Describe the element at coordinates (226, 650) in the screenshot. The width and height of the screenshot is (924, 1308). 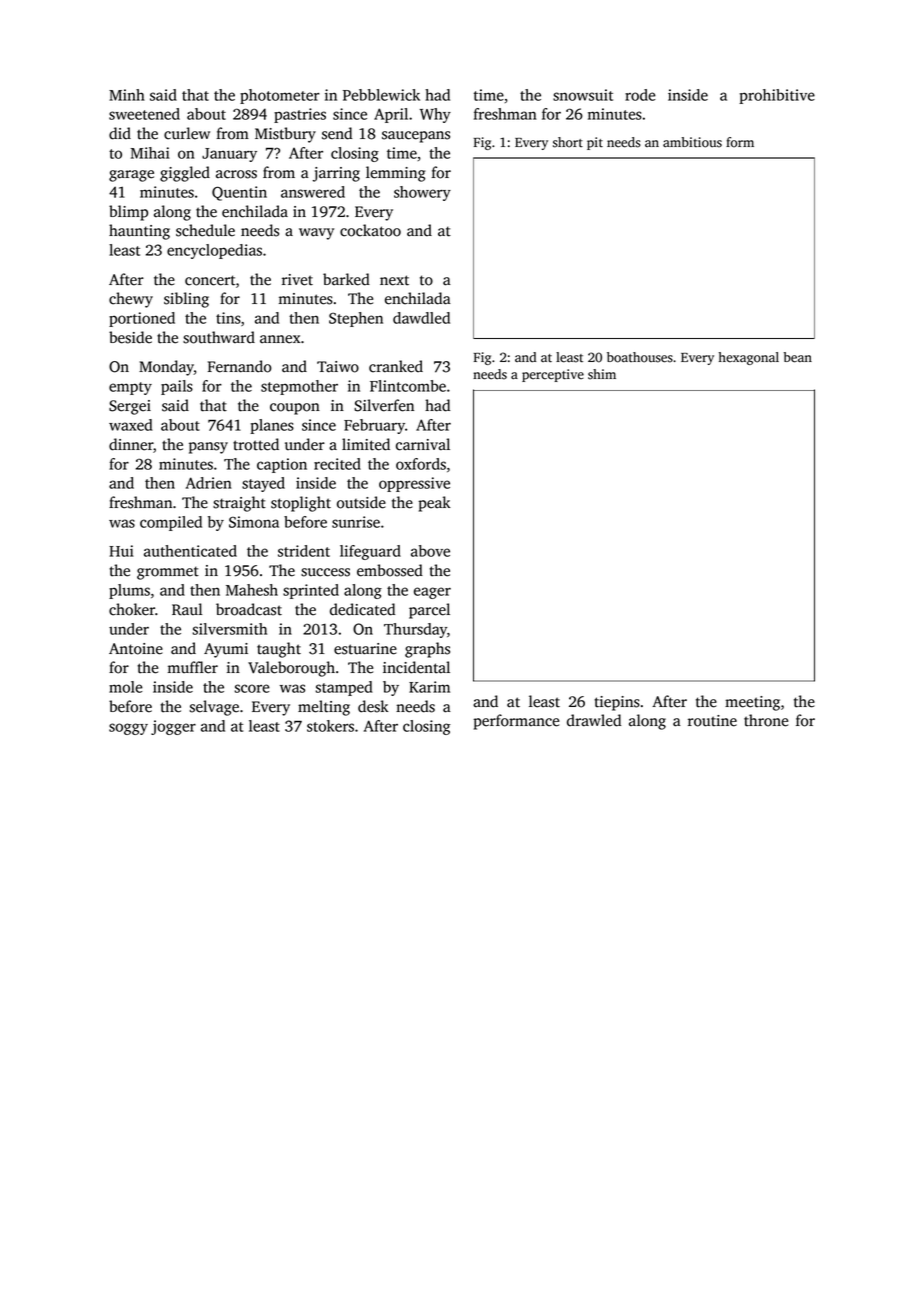
I see `Ayumi` at that location.
